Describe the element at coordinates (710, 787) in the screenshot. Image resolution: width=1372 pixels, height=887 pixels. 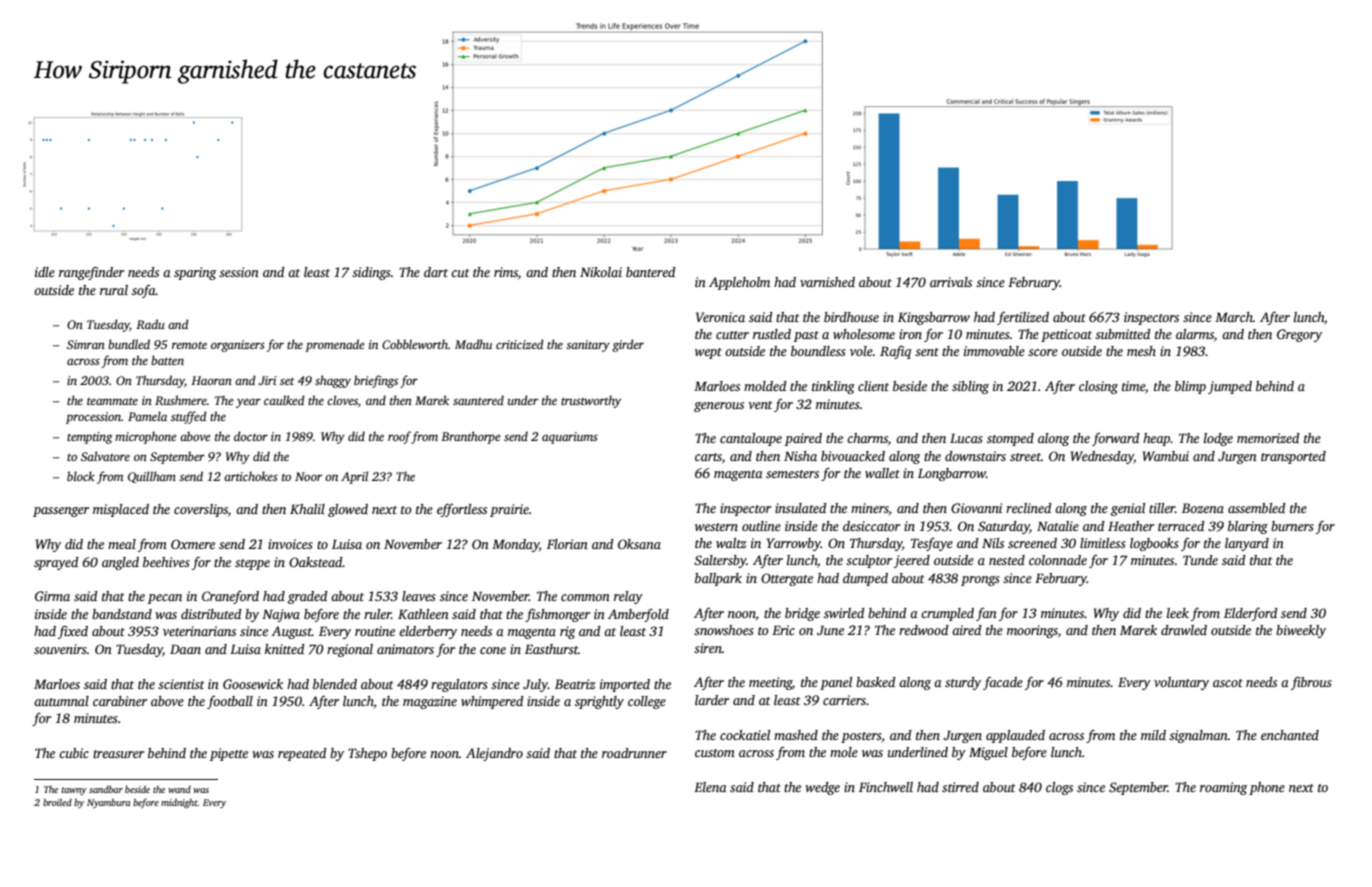
I see `Elena` at that location.
